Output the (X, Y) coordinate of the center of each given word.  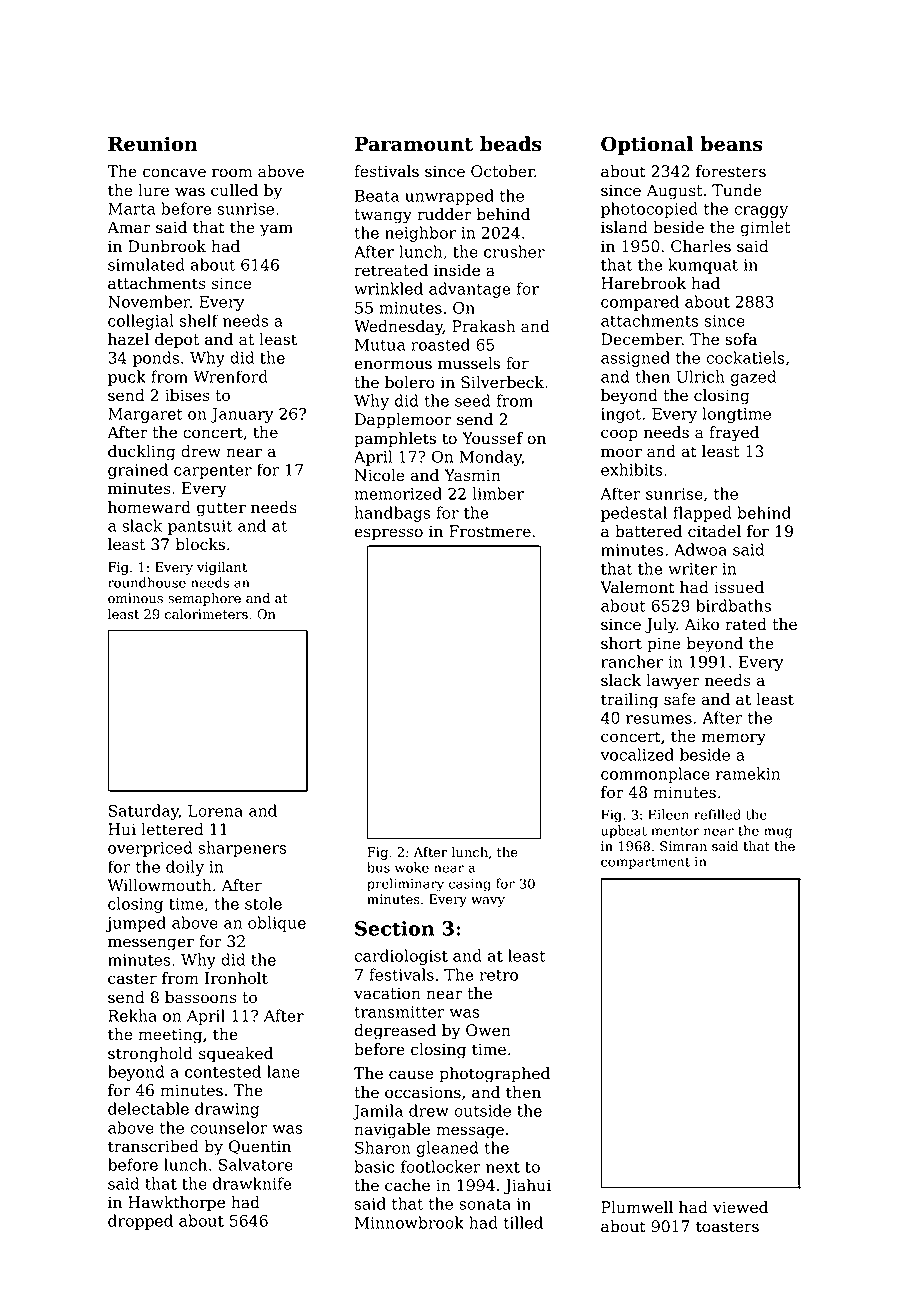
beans (731, 144)
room (232, 173)
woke (412, 867)
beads (511, 144)
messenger (151, 944)
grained (138, 471)
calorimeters (206, 614)
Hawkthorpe (176, 1204)
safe (680, 699)
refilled (717, 814)
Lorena (215, 811)
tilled (523, 1222)
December (641, 339)
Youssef (492, 438)
